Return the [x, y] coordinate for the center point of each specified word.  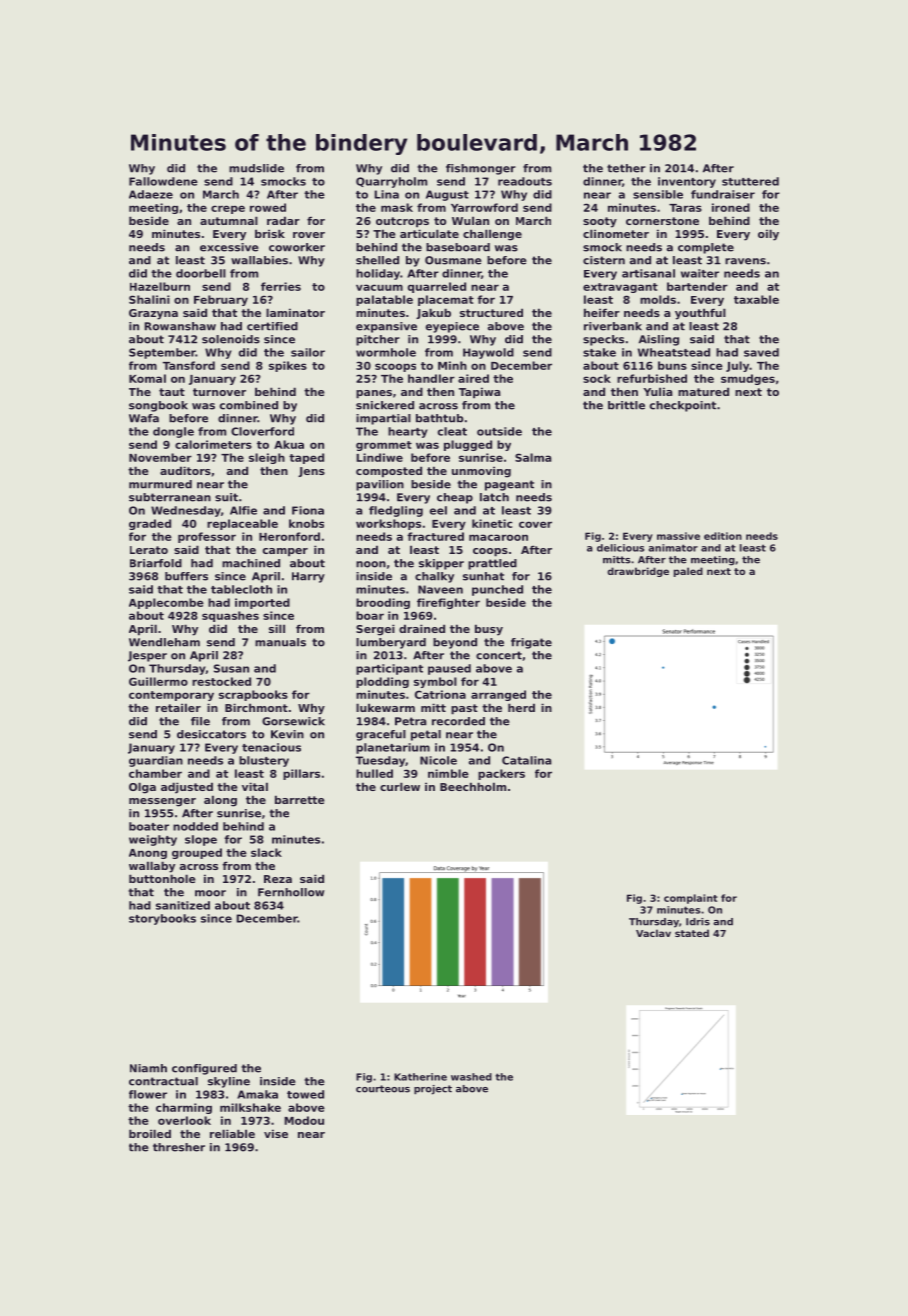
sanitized [183, 905]
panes [374, 394]
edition [723, 536]
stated [692, 933]
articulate [429, 233]
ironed [731, 207]
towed [305, 1094]
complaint [691, 899]
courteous [383, 1089]
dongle [173, 432]
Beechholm [473, 786]
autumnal [229, 220]
